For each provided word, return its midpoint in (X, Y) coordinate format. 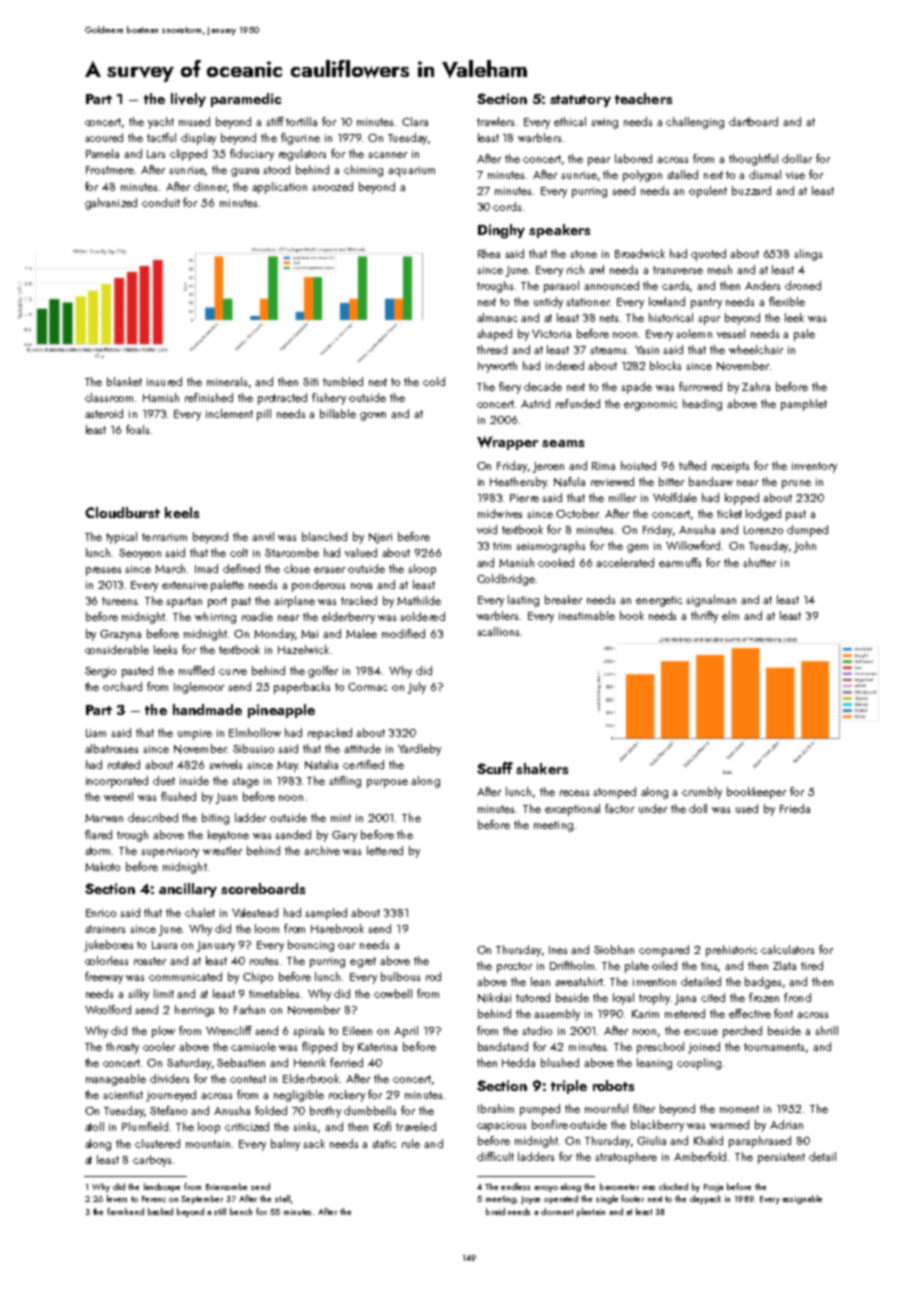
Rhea (489, 253)
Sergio (100, 672)
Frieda (795, 808)
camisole (253, 1046)
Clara (415, 121)
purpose (387, 783)
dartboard (753, 121)
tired (812, 965)
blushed (560, 1062)
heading (702, 405)
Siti (310, 382)
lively (188, 100)
